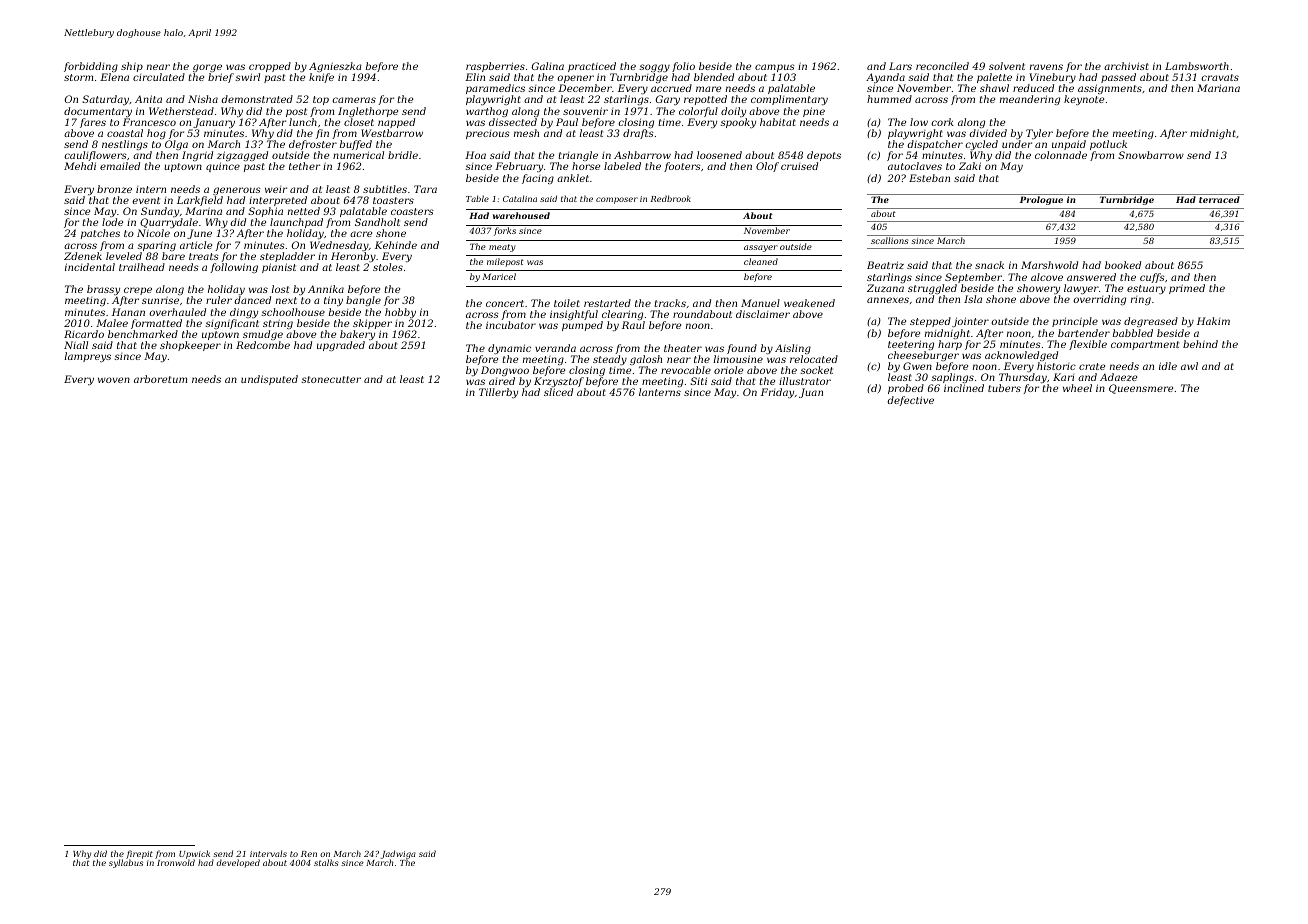  I want to click on numerical, so click(358, 155).
